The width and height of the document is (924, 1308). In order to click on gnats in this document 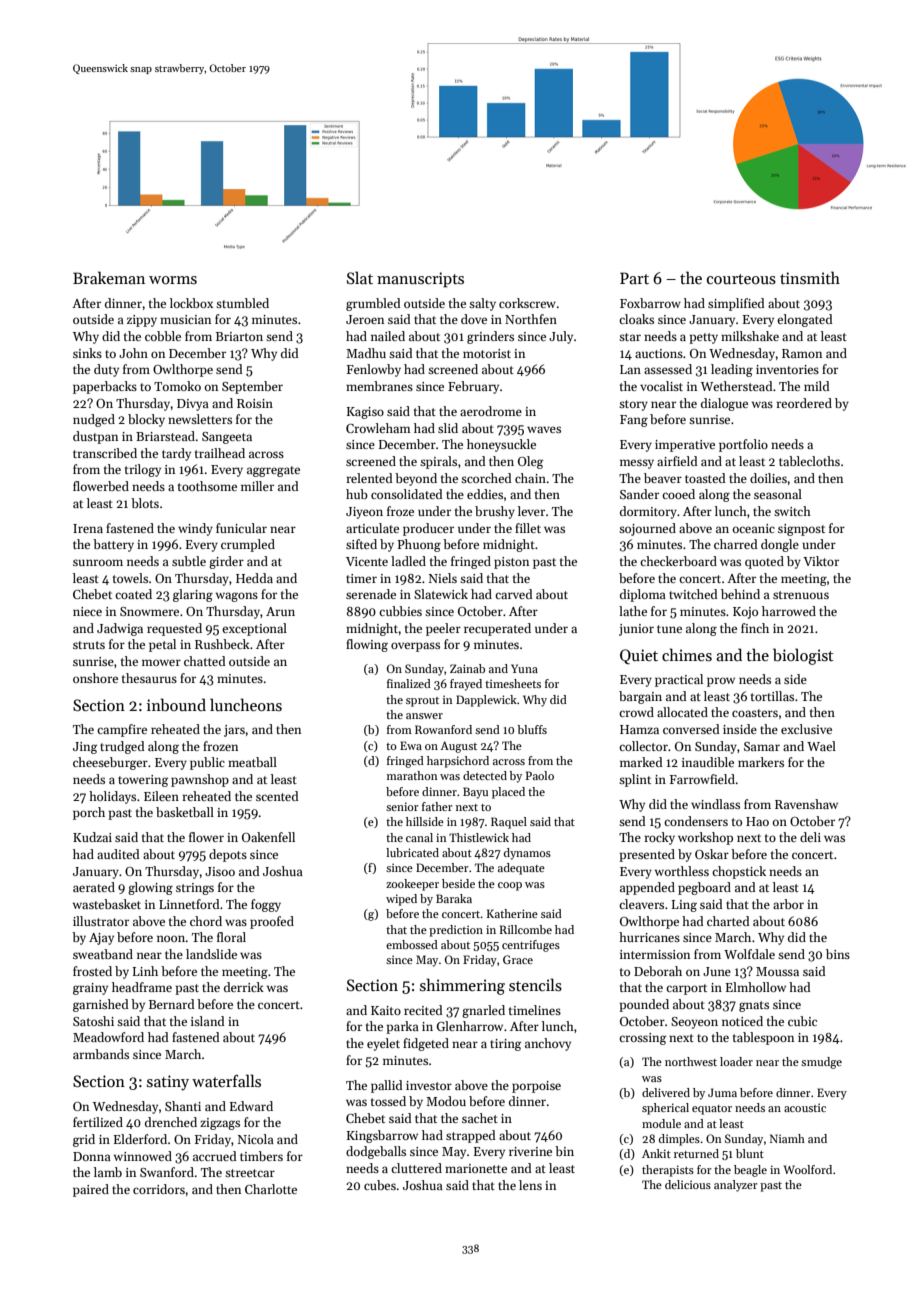, I will do `click(754, 1006)`.
